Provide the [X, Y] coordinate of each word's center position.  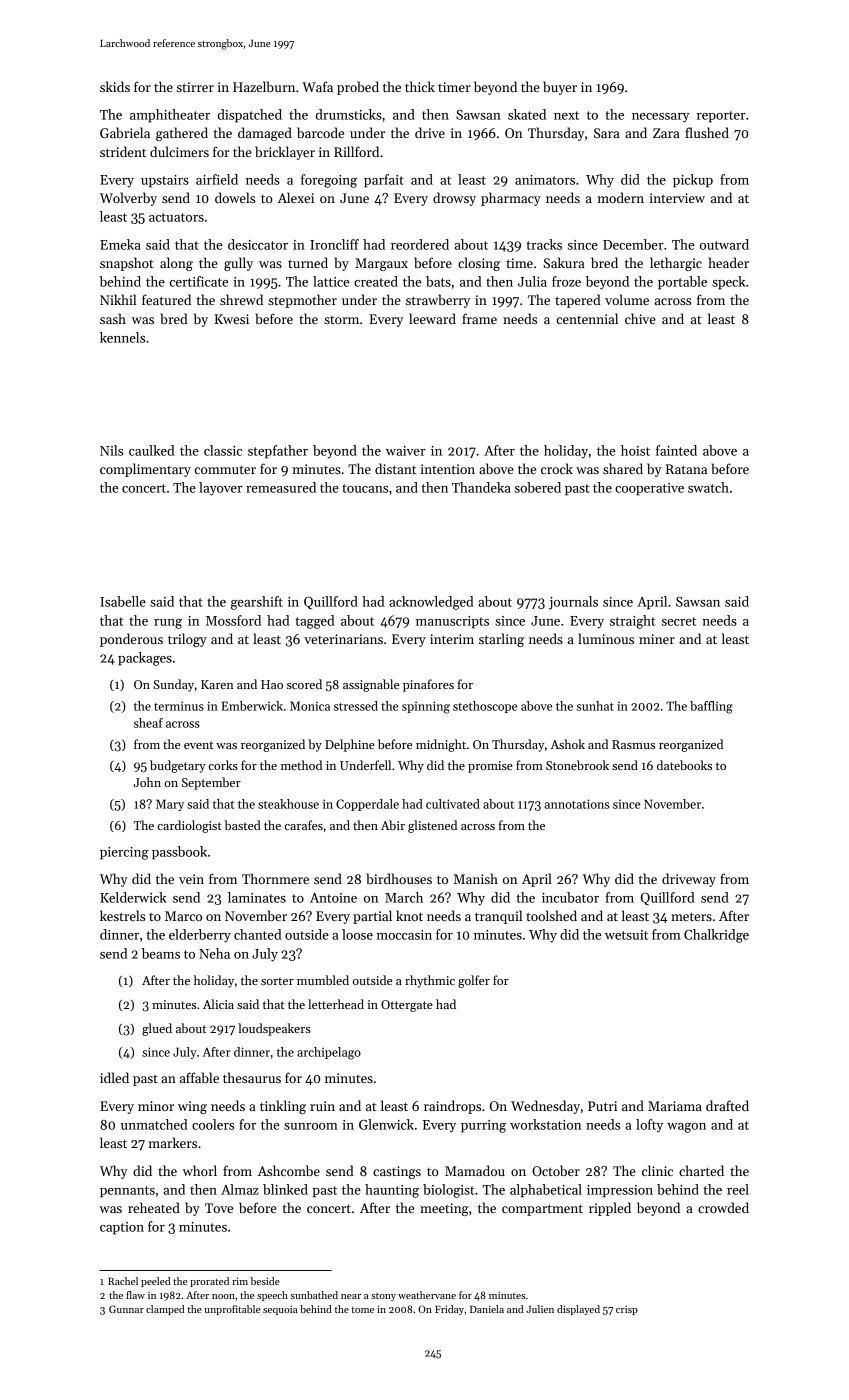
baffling [711, 707]
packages [145, 659]
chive [640, 318]
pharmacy [511, 199]
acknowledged [431, 603]
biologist [448, 1191]
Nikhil [118, 299]
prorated [209, 1282]
